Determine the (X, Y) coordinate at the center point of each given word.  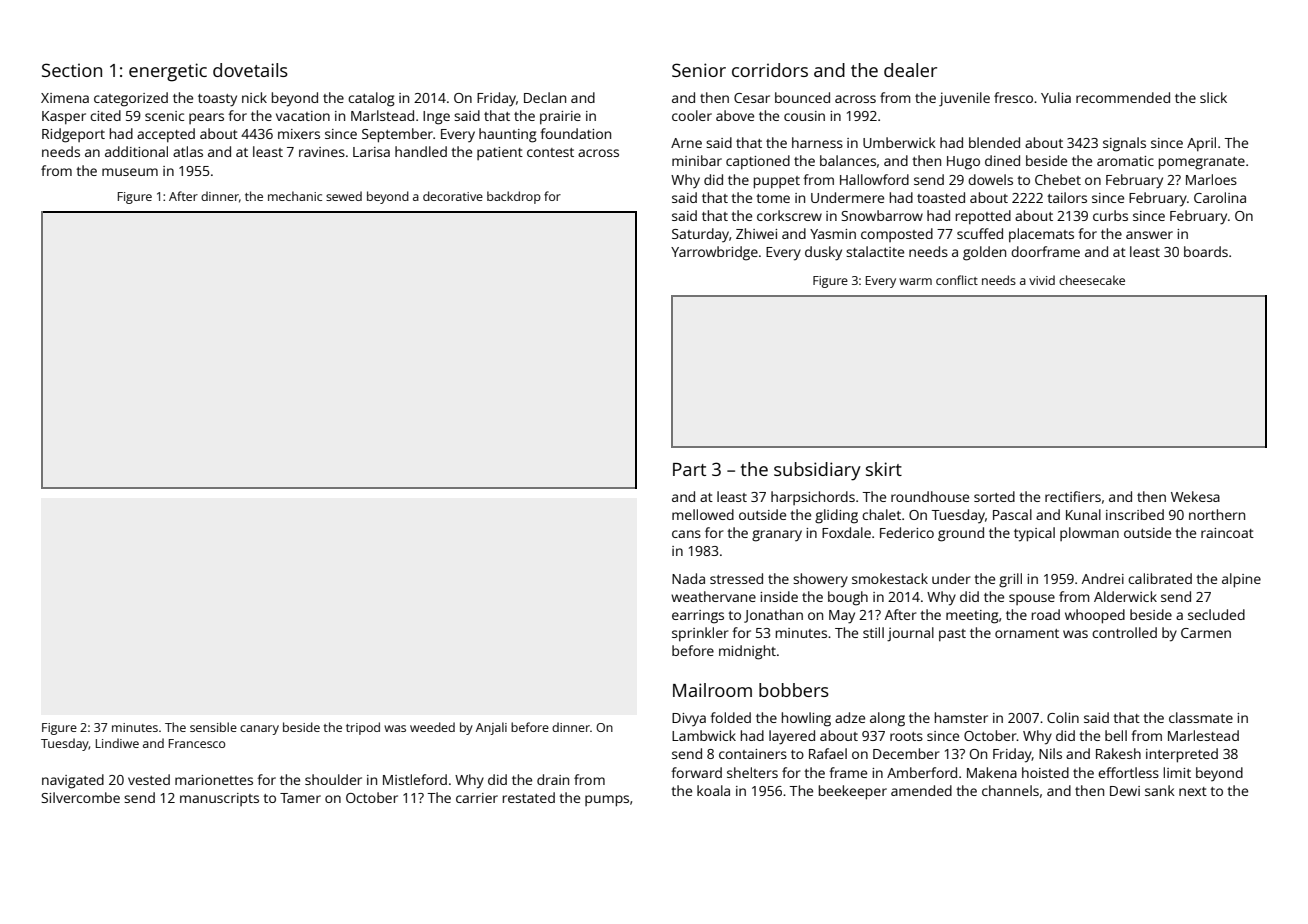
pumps (607, 801)
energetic (168, 72)
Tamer (300, 798)
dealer (910, 70)
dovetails (250, 70)
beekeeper (853, 792)
